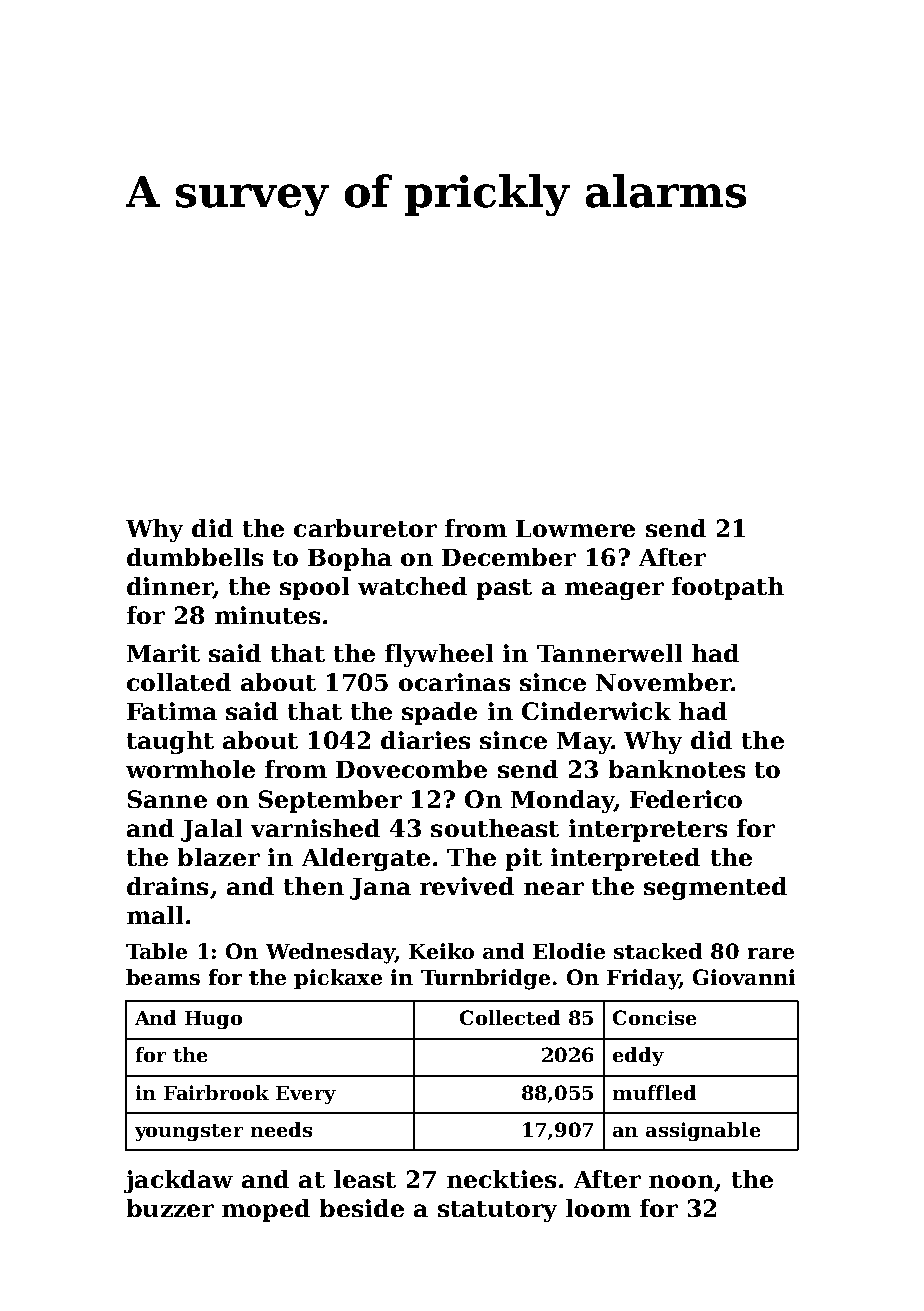  Describe the element at coordinates (658, 951) in the page. I see `stacked` at that location.
